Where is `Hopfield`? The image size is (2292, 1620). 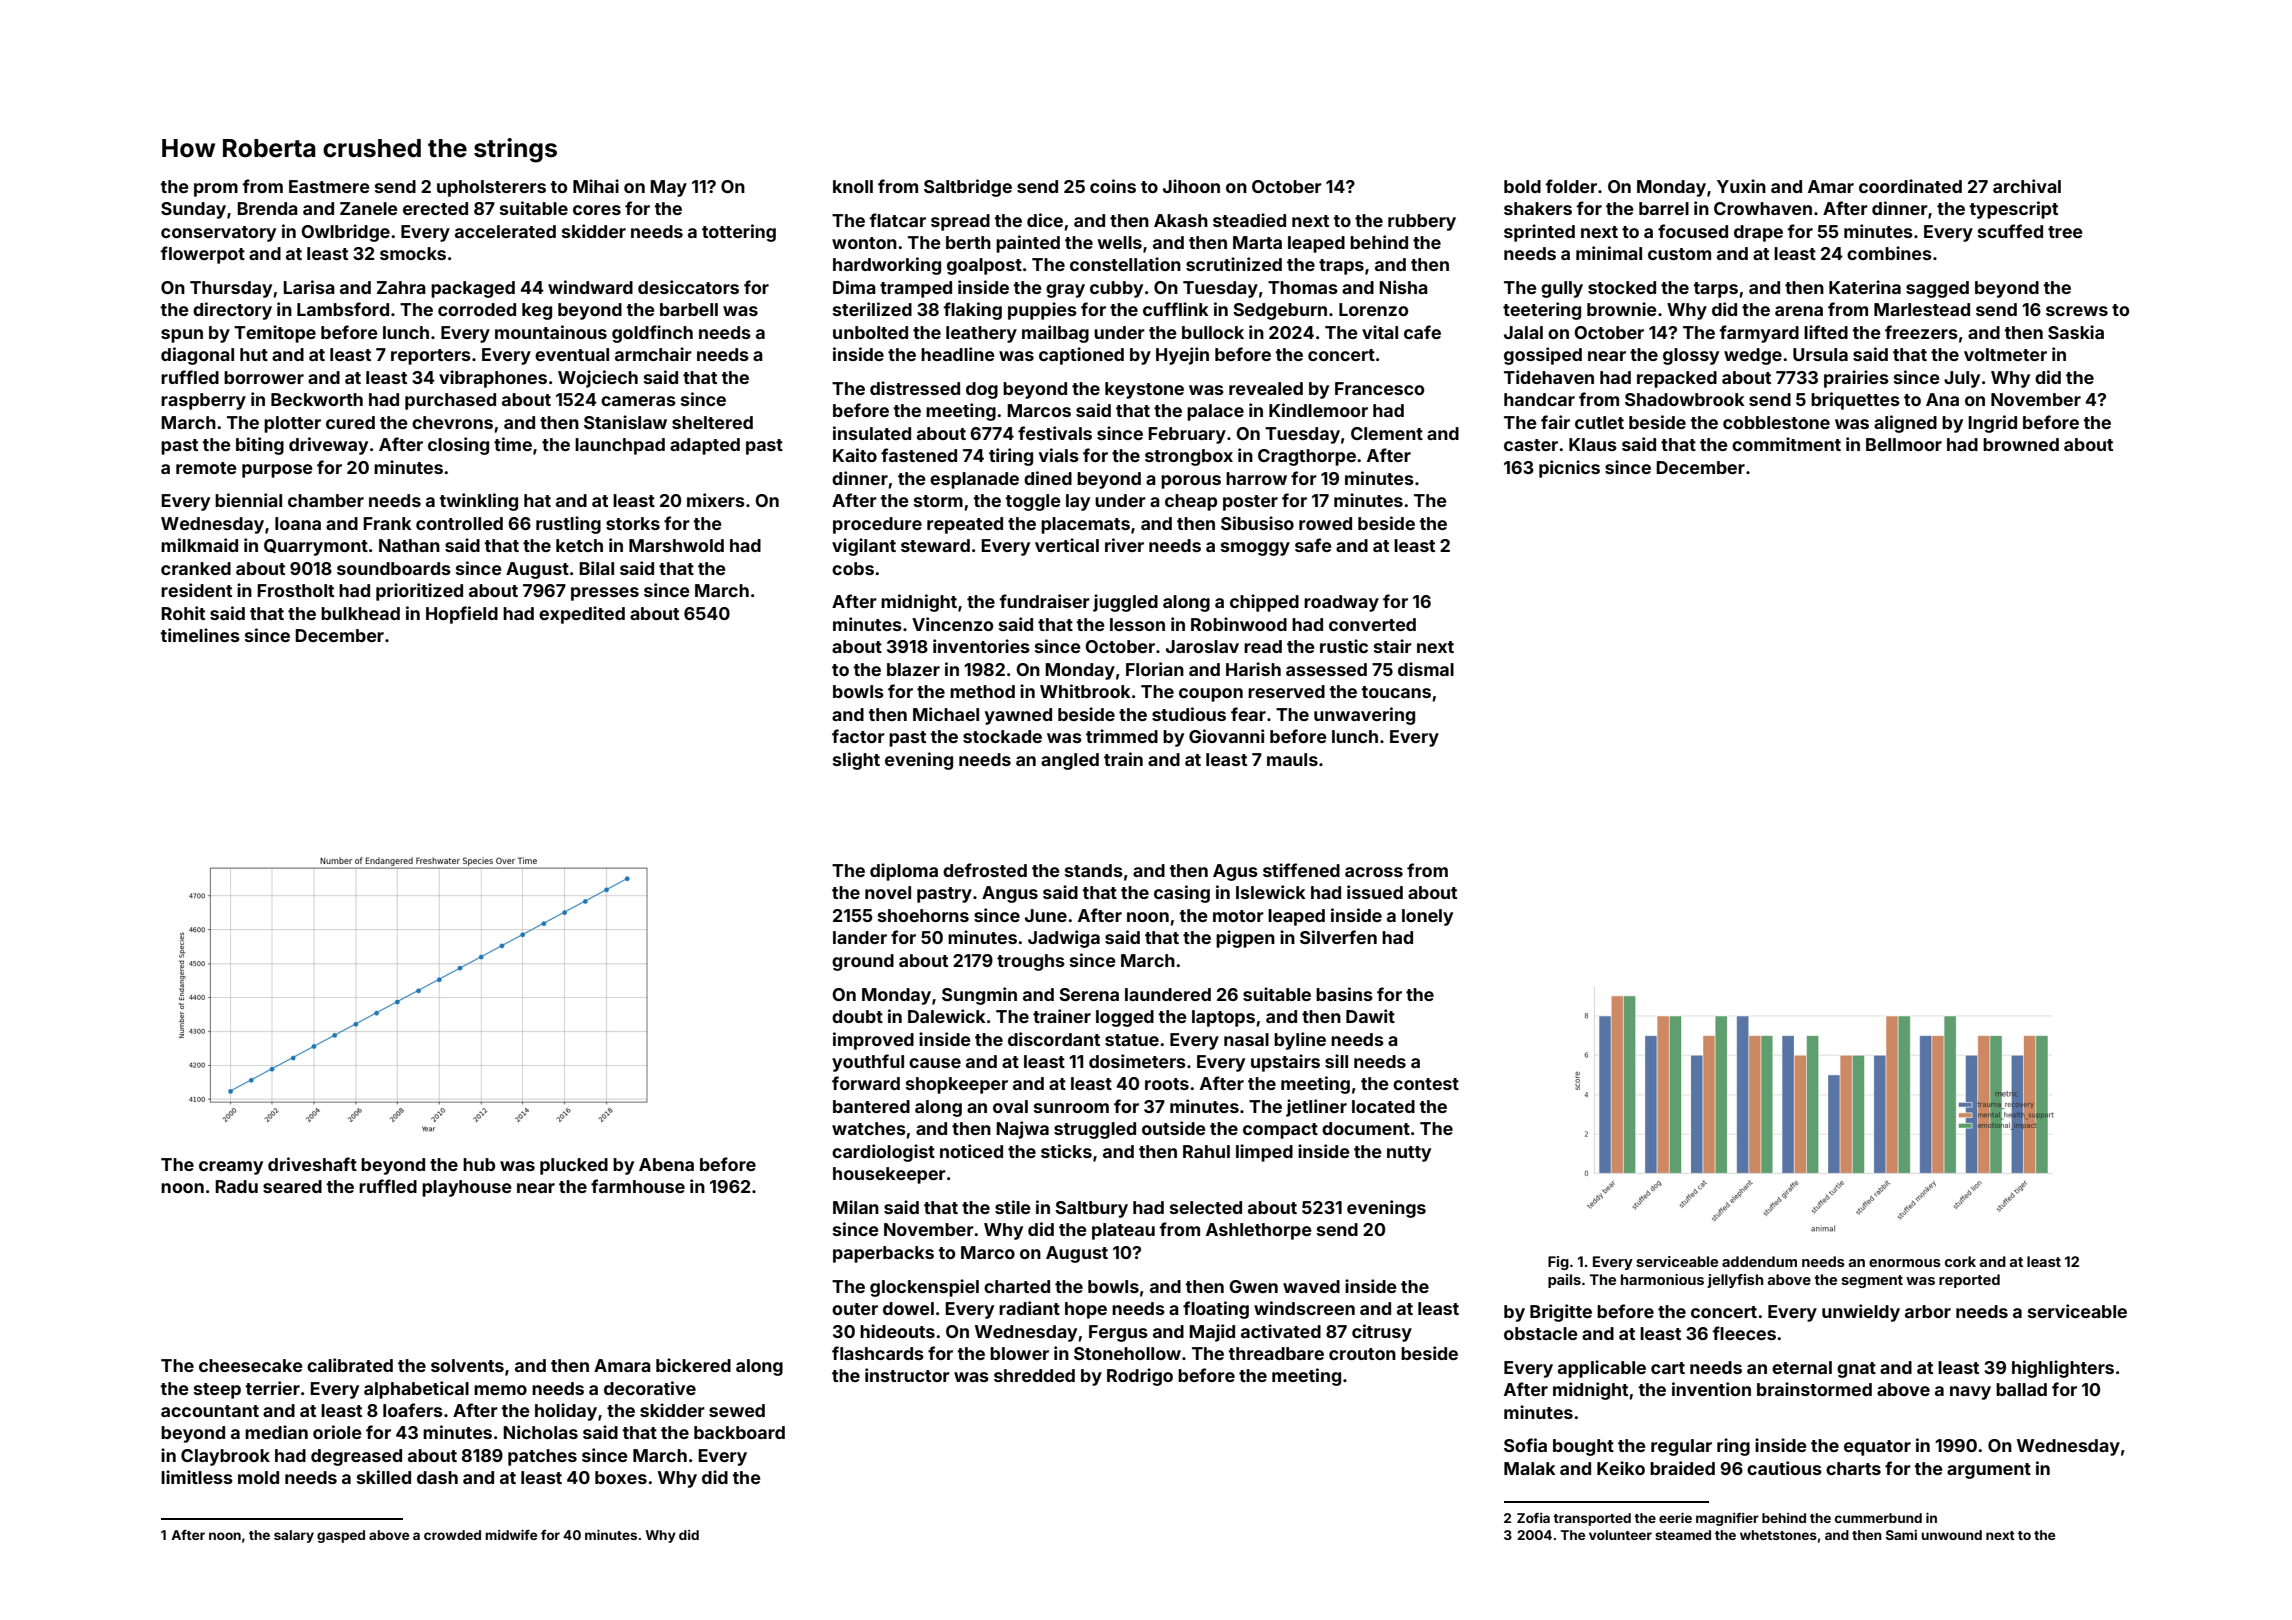
Hopfield is located at coordinates (462, 615).
